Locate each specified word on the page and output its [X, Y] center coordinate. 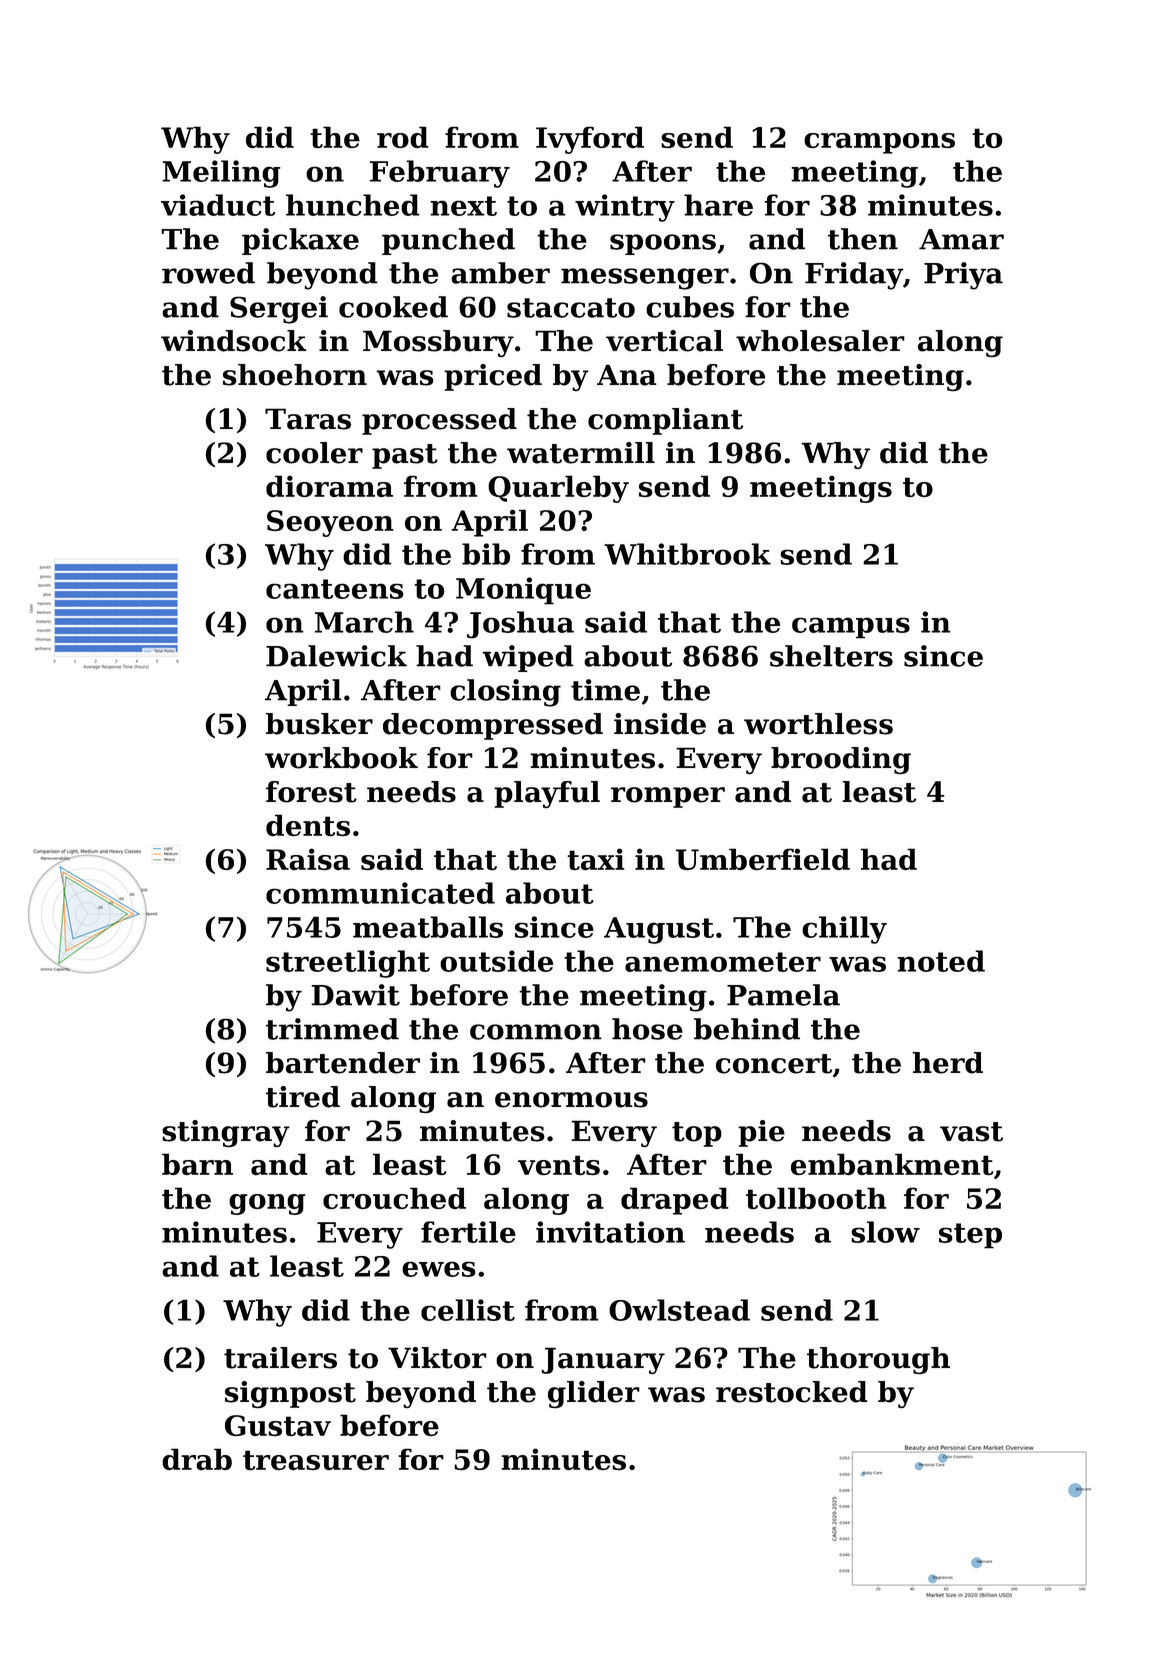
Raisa [308, 859]
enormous [571, 1100]
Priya [963, 276]
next [463, 206]
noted [941, 961]
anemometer [723, 962]
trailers [280, 1358]
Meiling [221, 174]
